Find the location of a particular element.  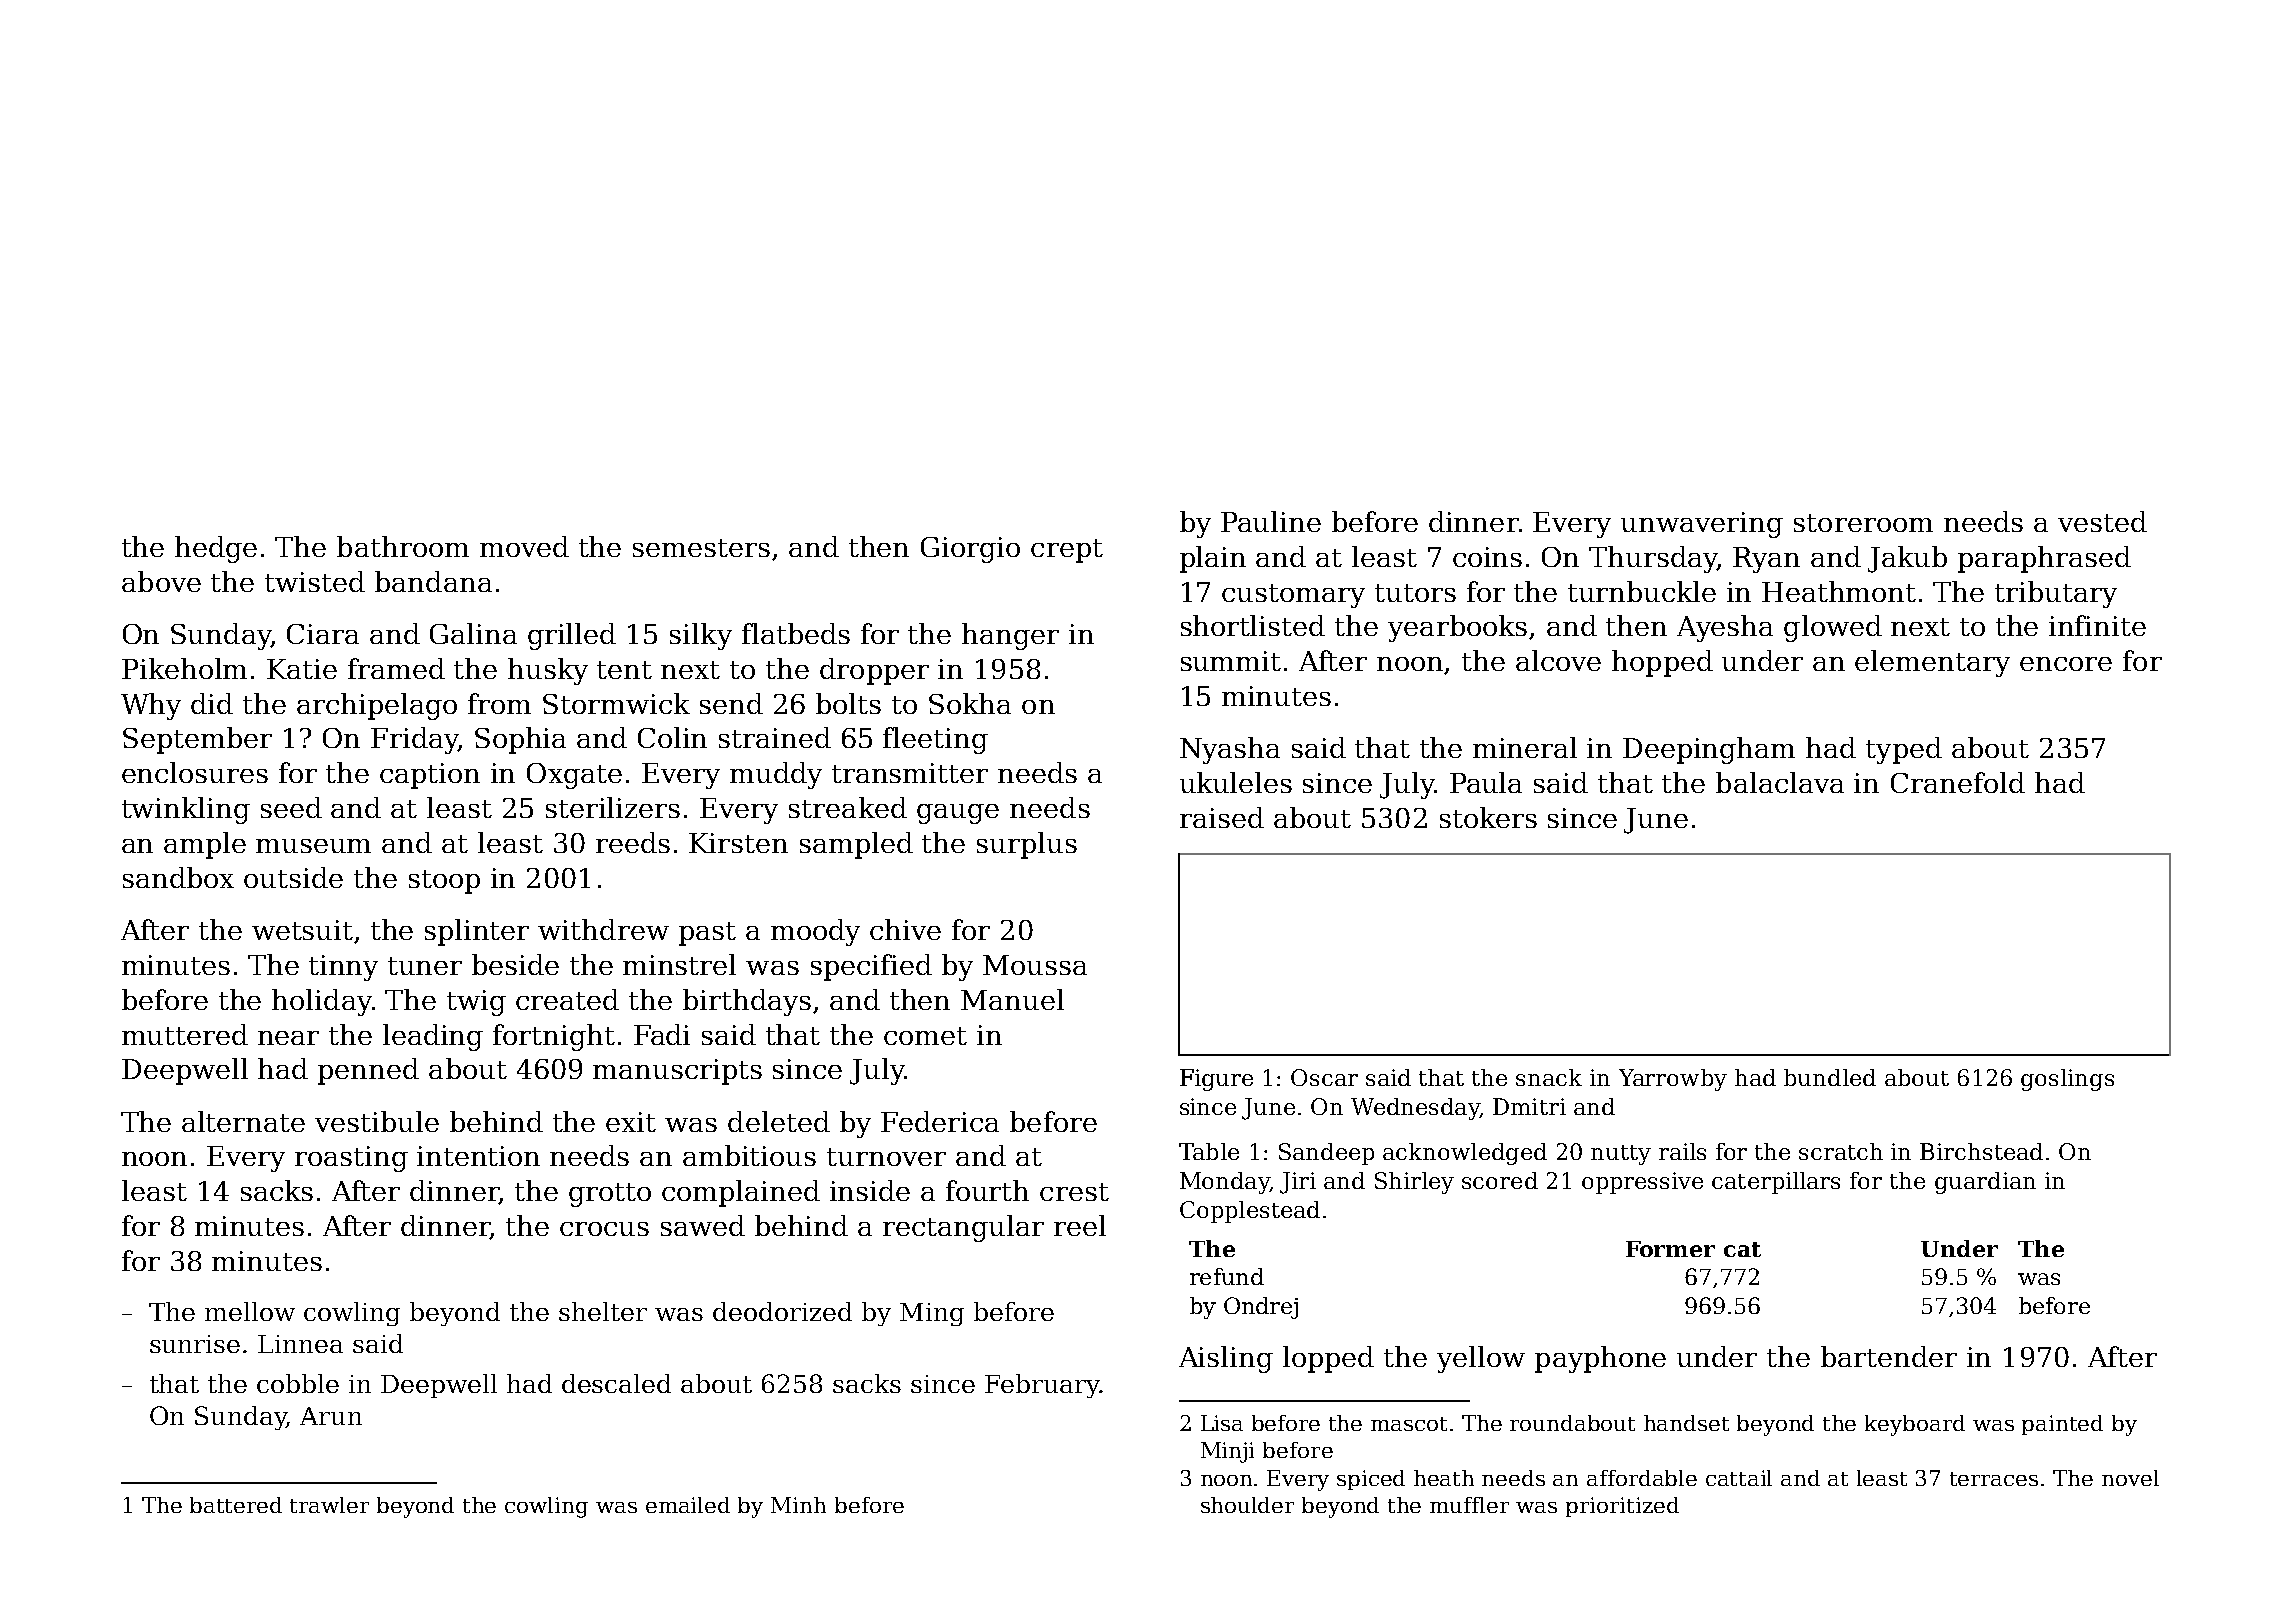

comet is located at coordinates (925, 1036).
